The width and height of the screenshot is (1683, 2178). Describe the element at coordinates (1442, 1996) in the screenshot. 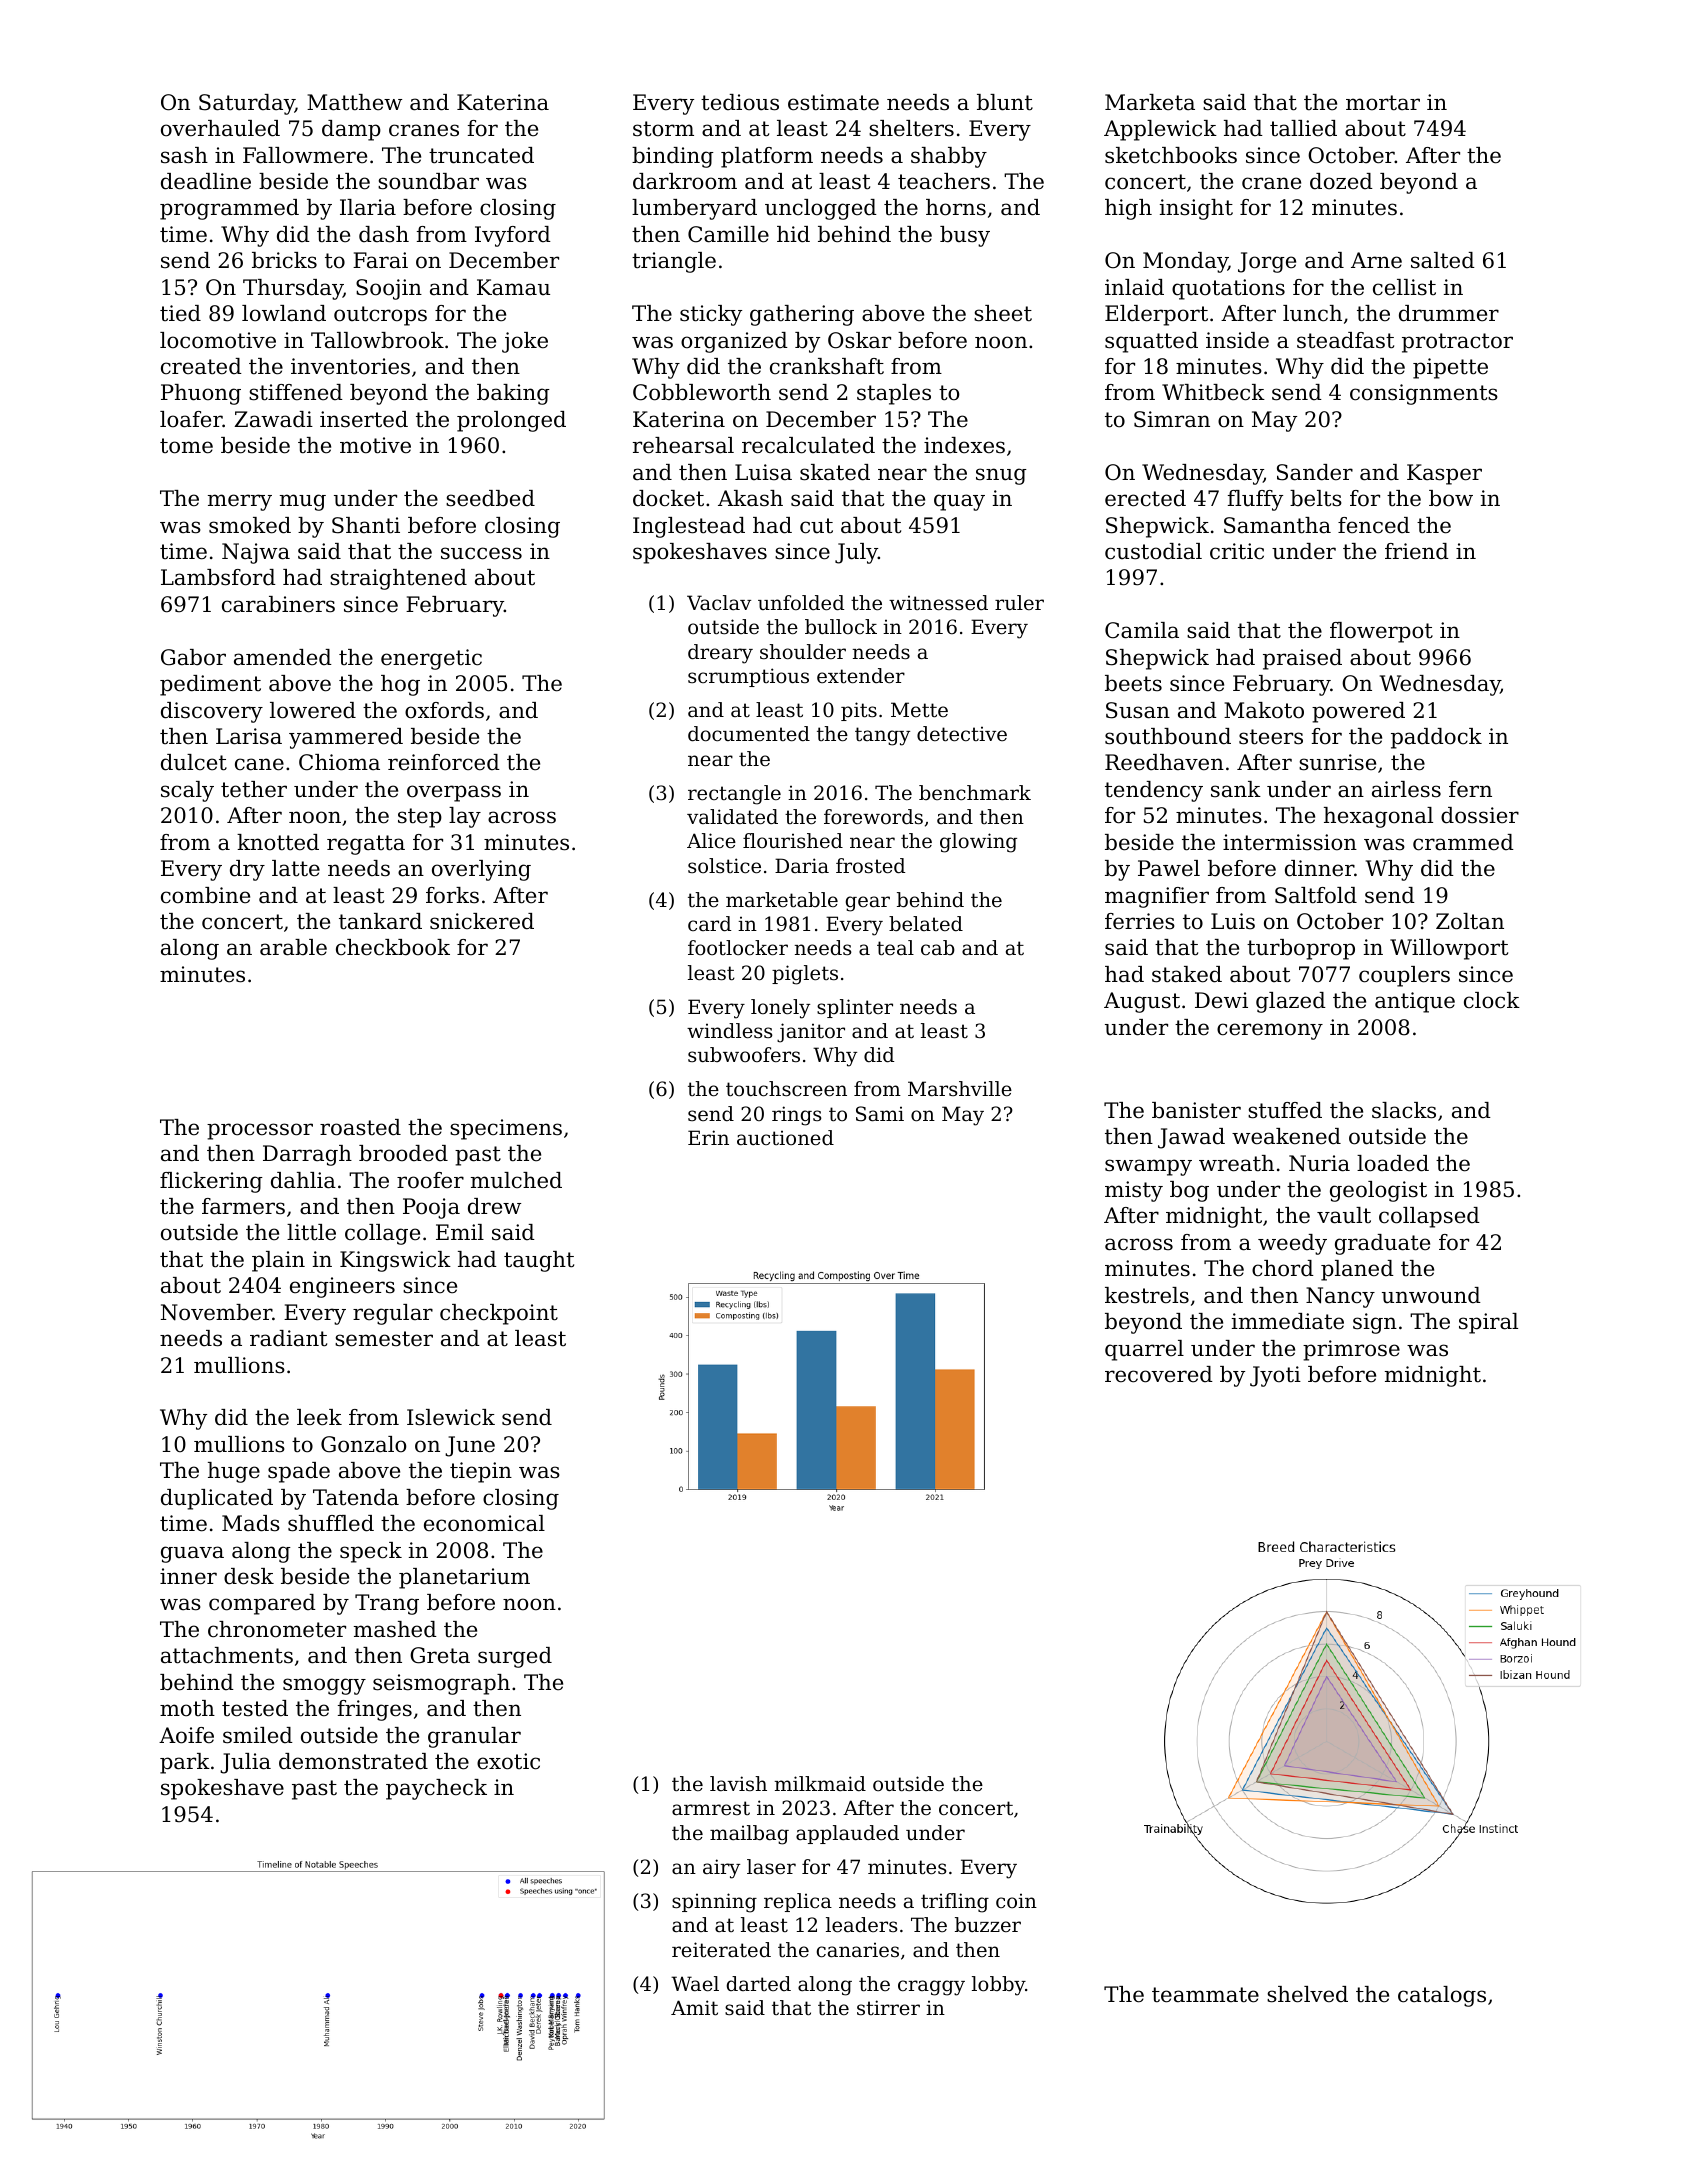

I see `catalogs` at that location.
